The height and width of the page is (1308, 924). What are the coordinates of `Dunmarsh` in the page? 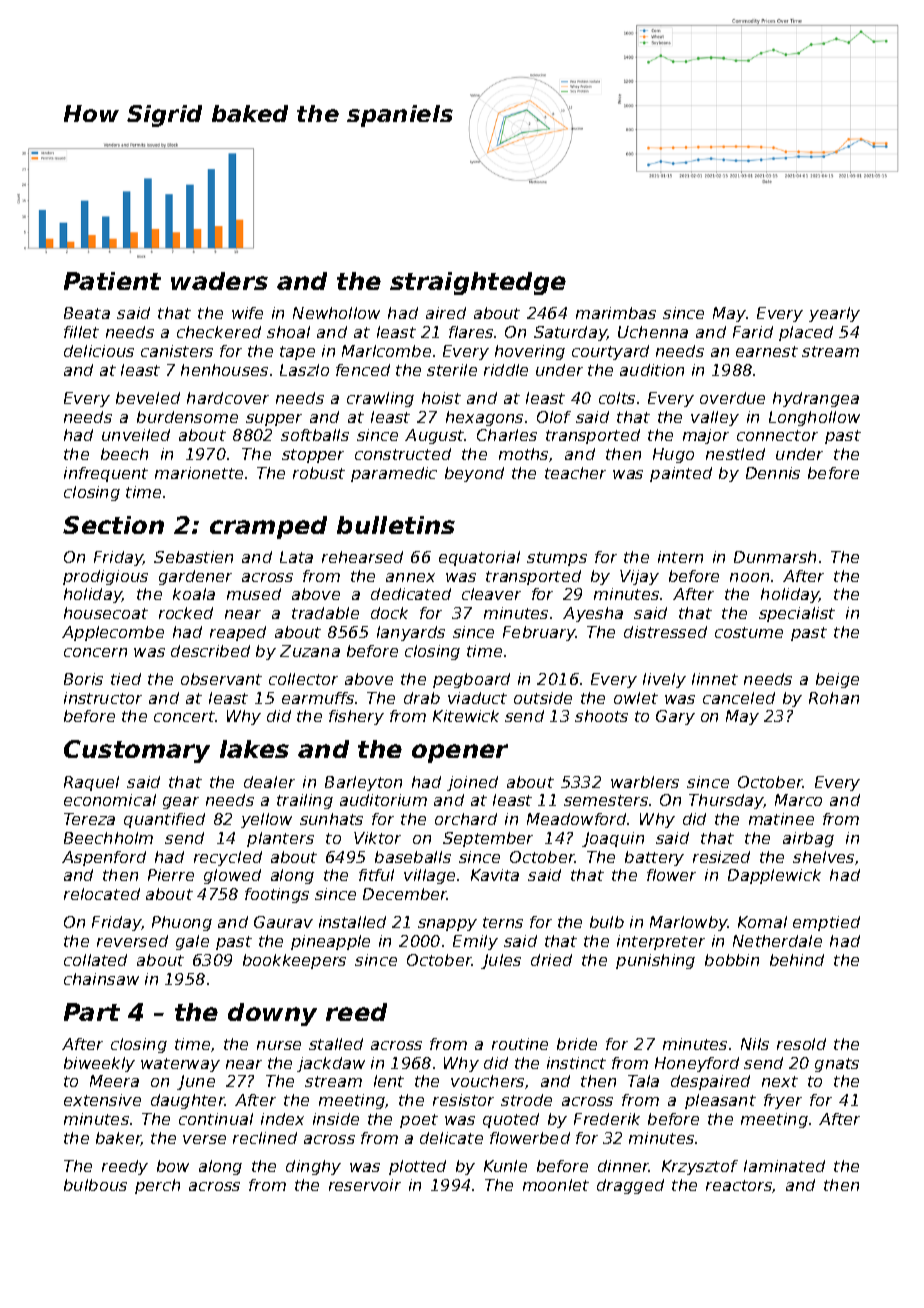 It's located at (775, 557).
